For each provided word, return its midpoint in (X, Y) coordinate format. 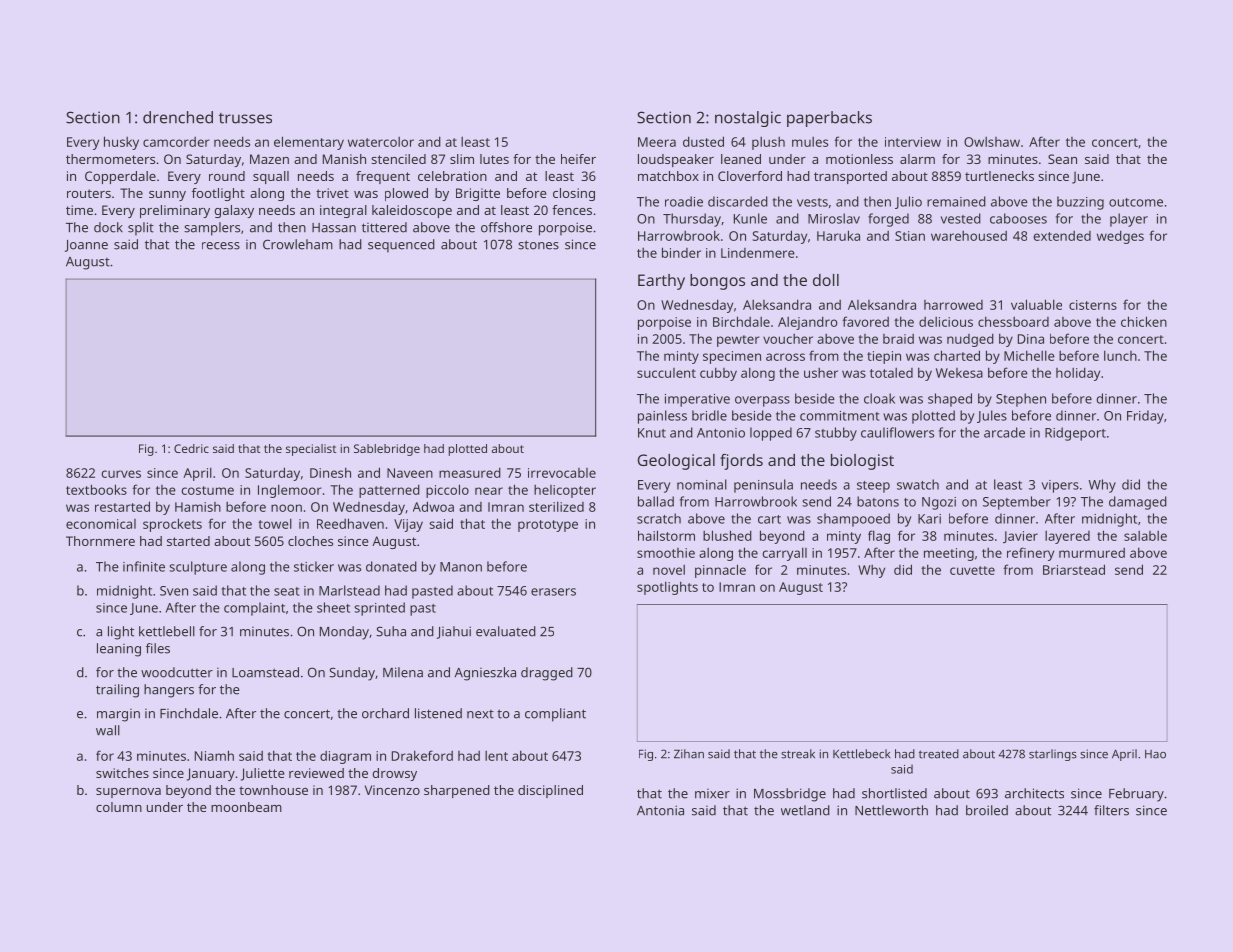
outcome (1136, 202)
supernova (128, 793)
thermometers (110, 159)
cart (769, 519)
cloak (879, 398)
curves (121, 474)
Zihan (689, 754)
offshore (506, 227)
